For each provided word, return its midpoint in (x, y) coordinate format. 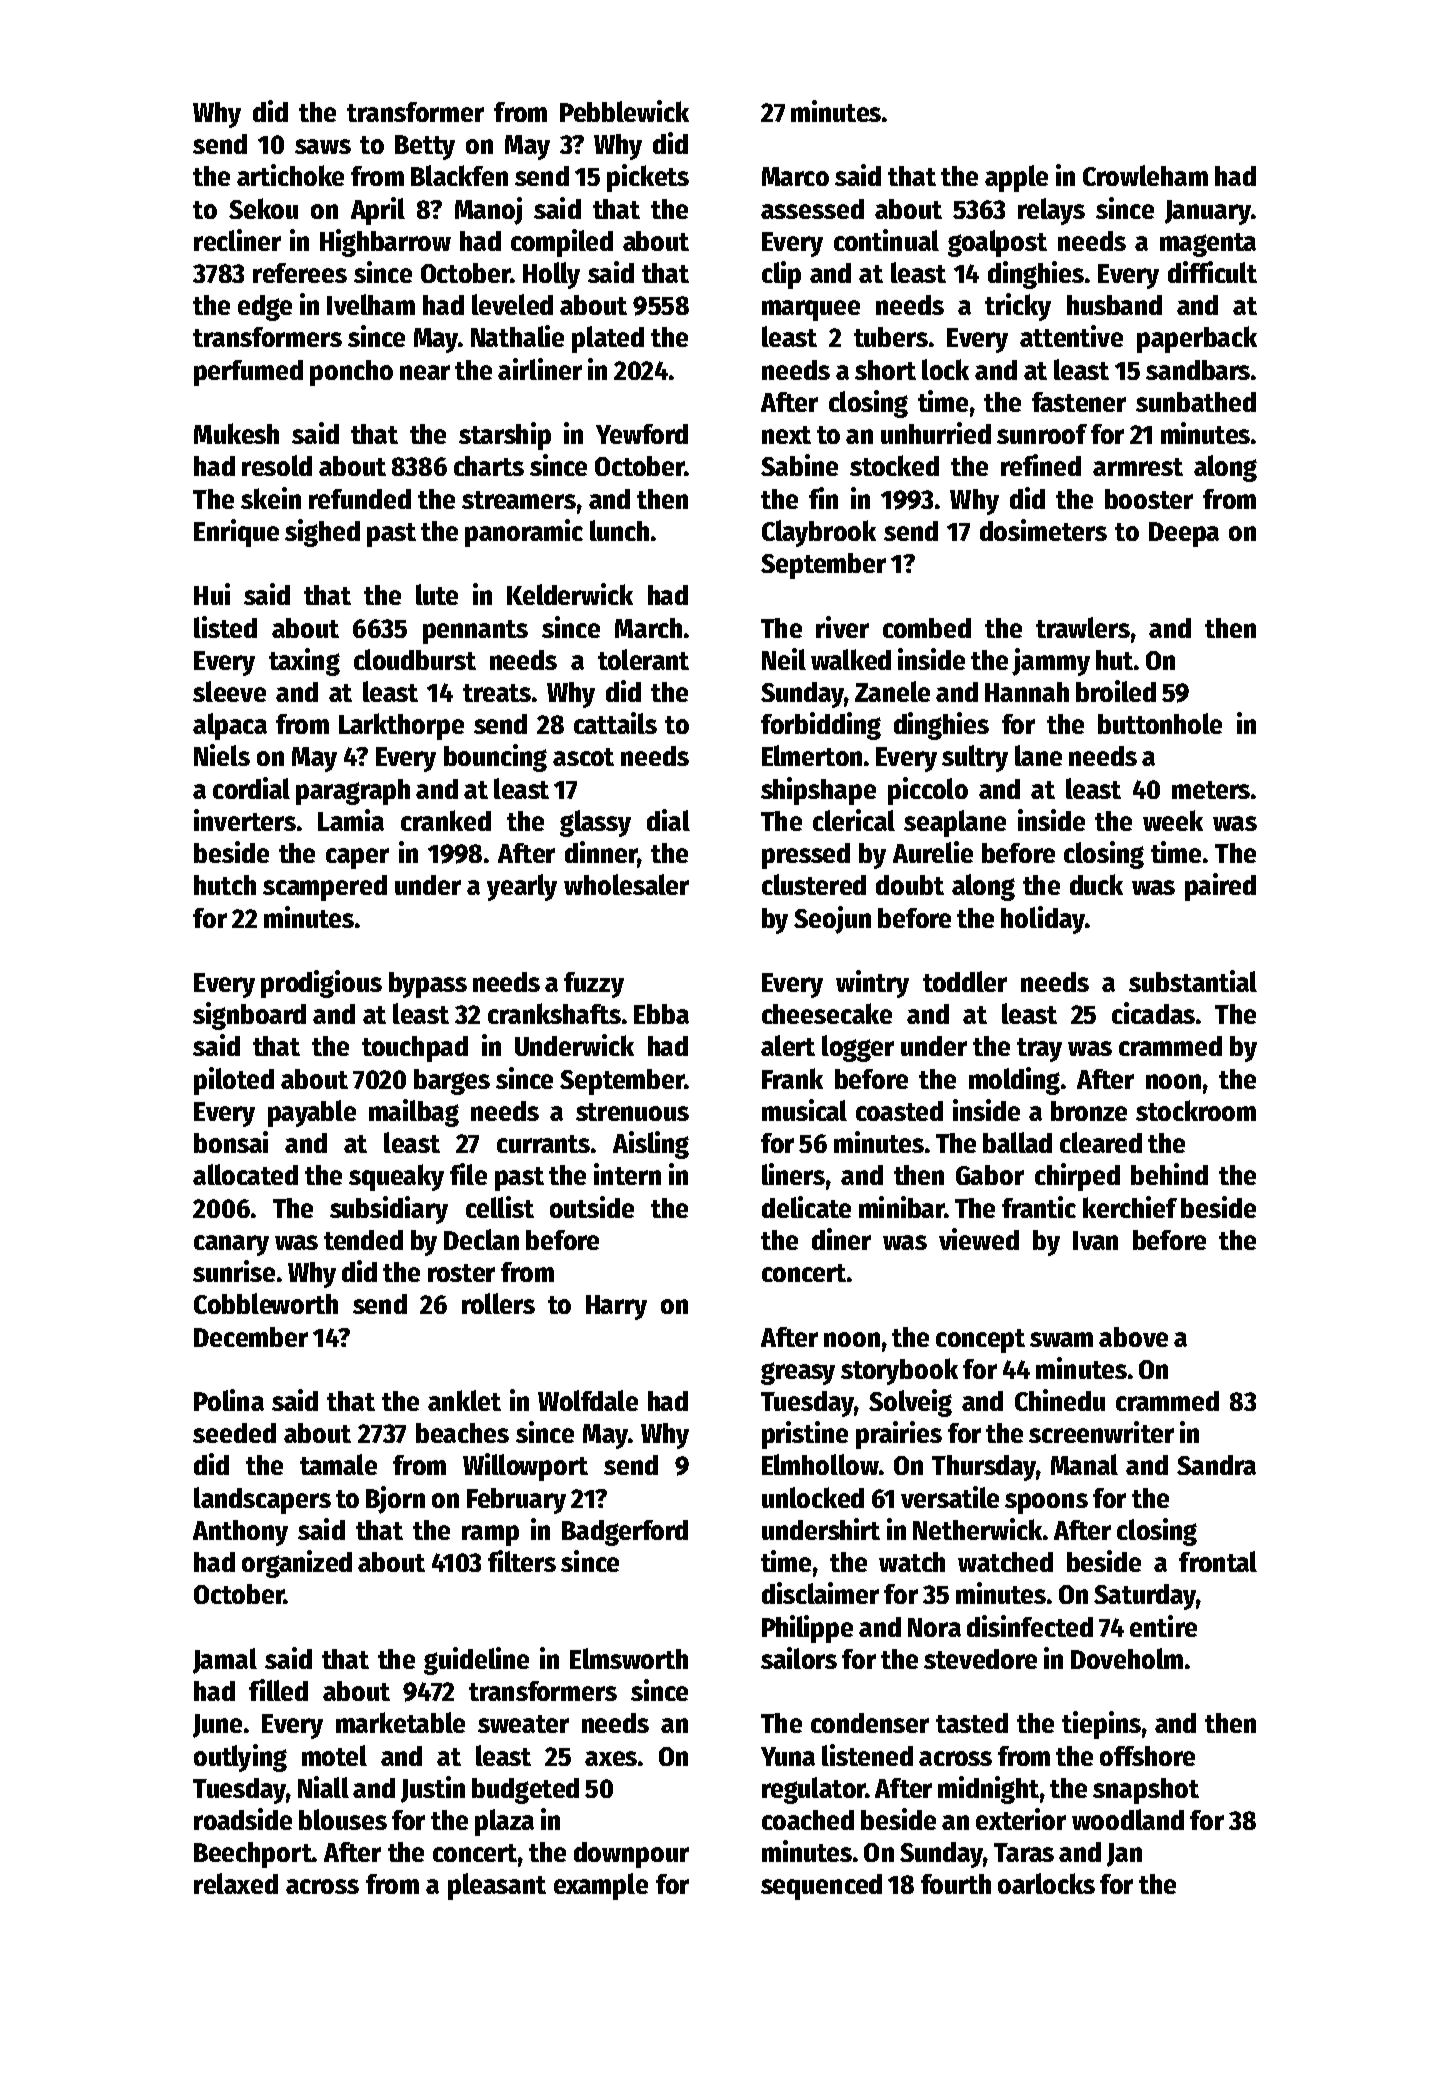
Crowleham (1145, 175)
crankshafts (554, 1013)
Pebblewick (624, 111)
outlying (240, 1758)
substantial (1193, 981)
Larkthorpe (401, 726)
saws (323, 146)
